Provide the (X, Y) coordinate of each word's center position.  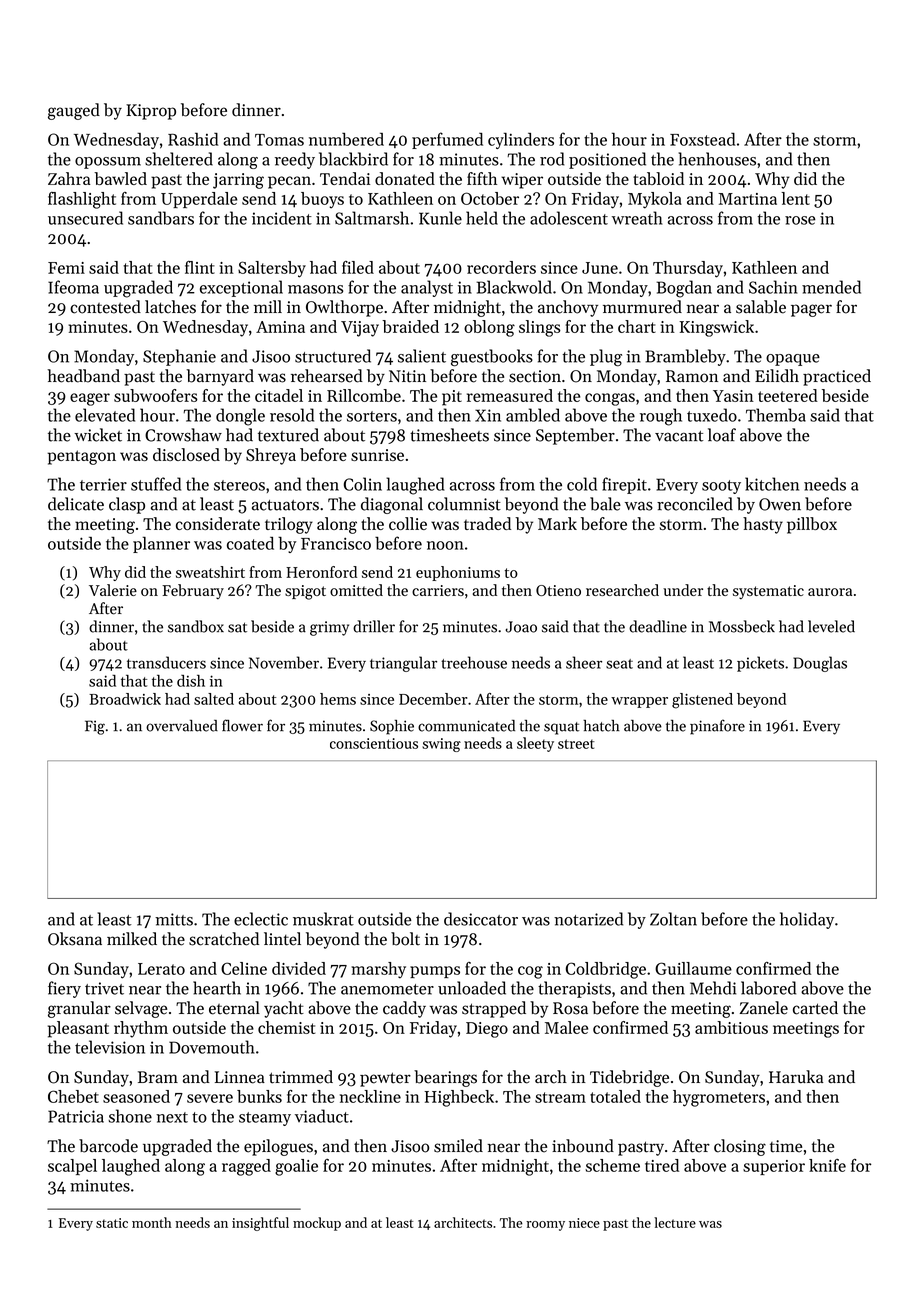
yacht (284, 1009)
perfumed (447, 140)
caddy (404, 1009)
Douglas (820, 664)
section (535, 376)
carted (815, 1008)
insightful (260, 1224)
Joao (521, 627)
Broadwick (125, 699)
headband (83, 376)
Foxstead (702, 139)
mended (831, 287)
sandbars (161, 218)
